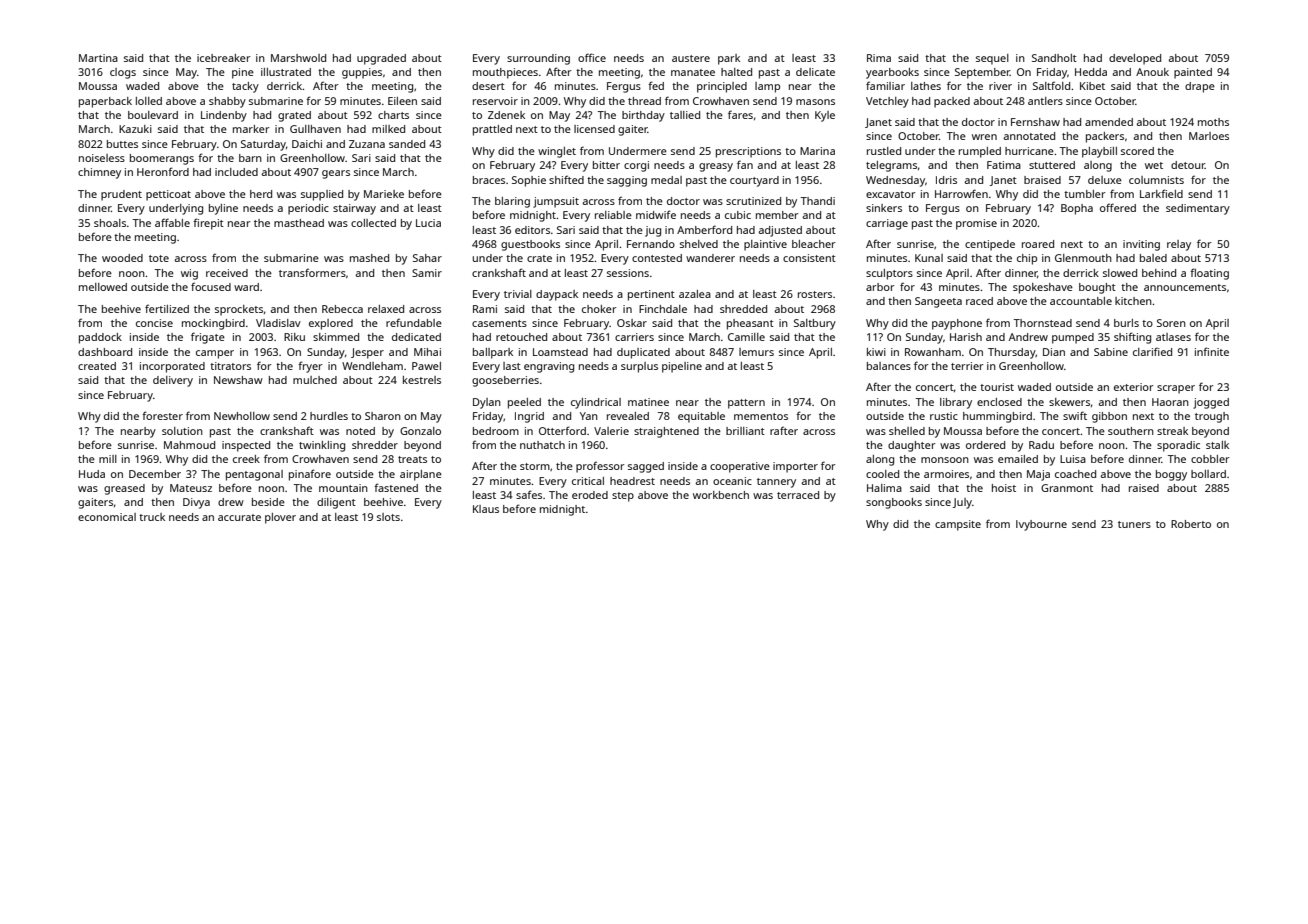 Image resolution: width=1308 pixels, height=924 pixels. What do you see at coordinates (224, 58) in the screenshot?
I see `icebreaker` at bounding box center [224, 58].
